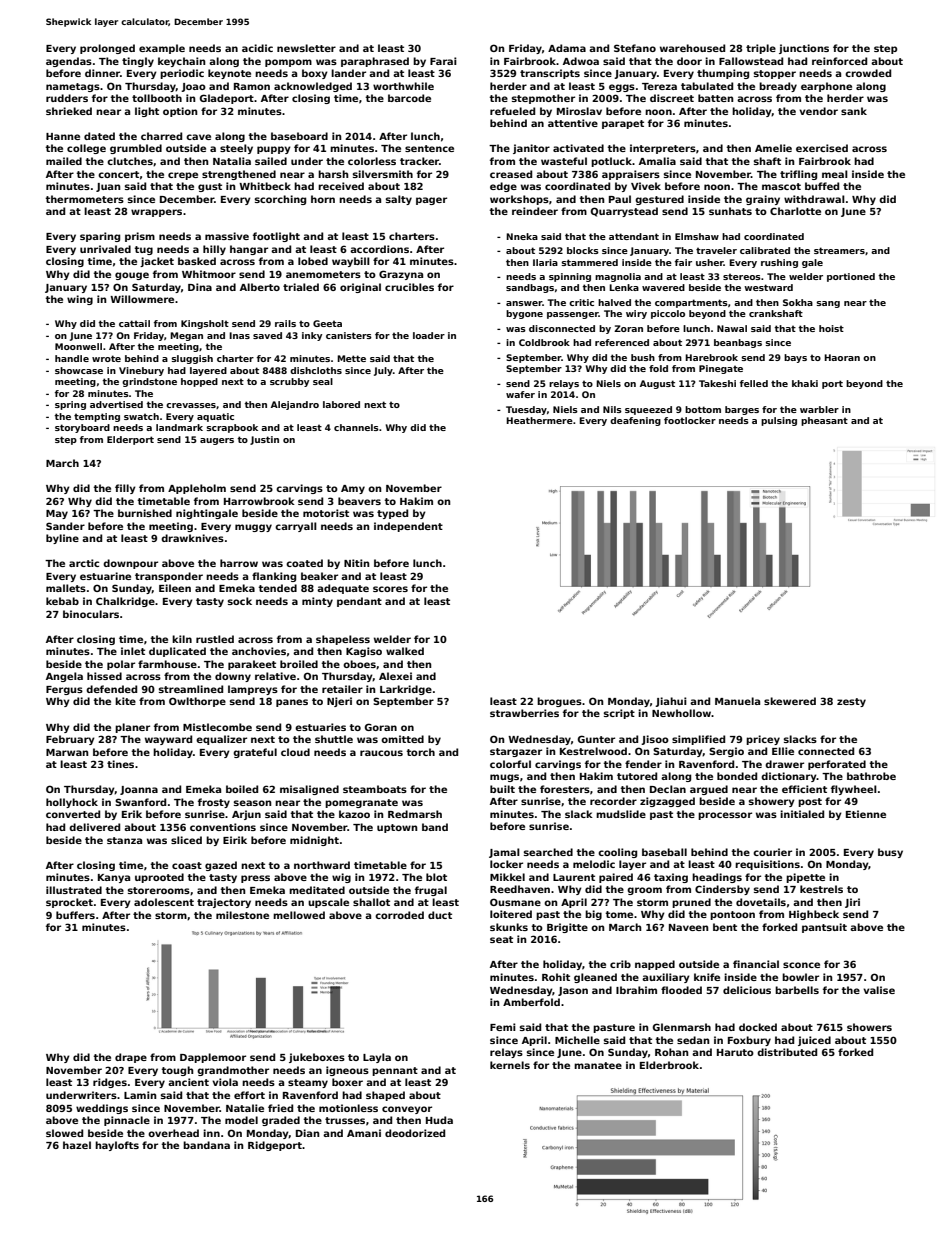 This screenshot has height=1233, width=952. I want to click on wafer, so click(520, 394).
